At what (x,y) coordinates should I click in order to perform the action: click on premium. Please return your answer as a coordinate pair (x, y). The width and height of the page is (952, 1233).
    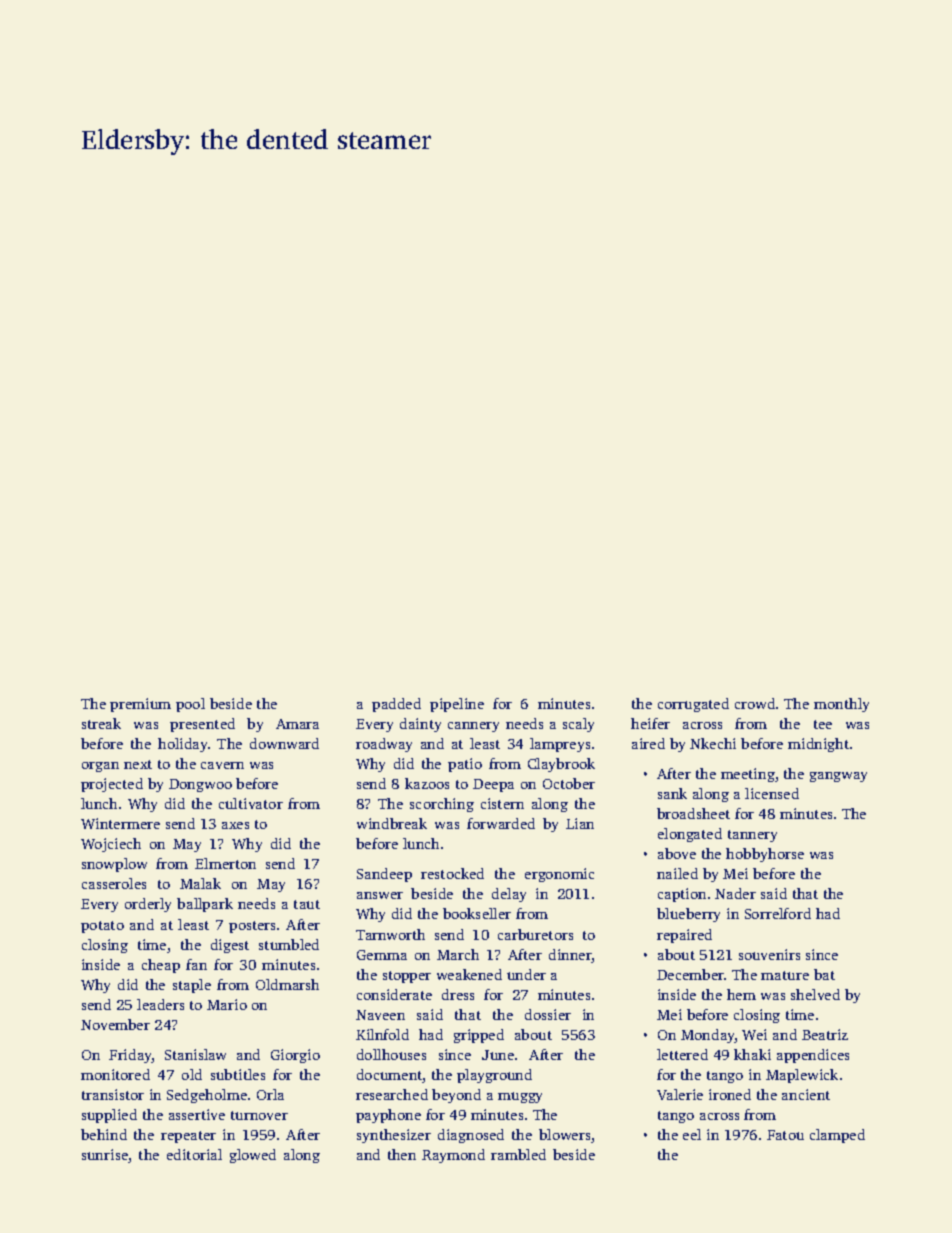
    Looking at the image, I should click on (140, 705).
